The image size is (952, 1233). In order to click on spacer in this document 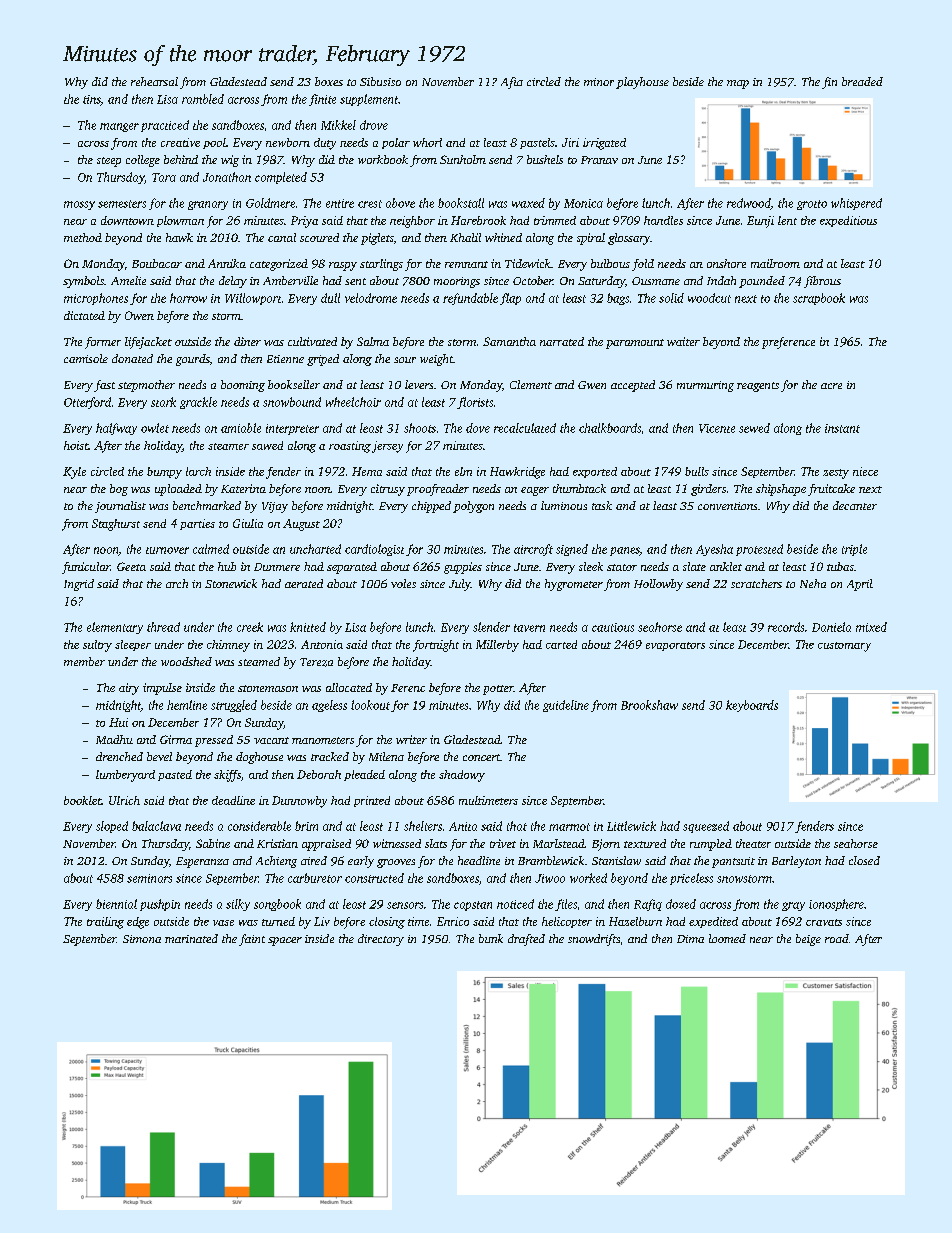, I will do `click(285, 941)`.
